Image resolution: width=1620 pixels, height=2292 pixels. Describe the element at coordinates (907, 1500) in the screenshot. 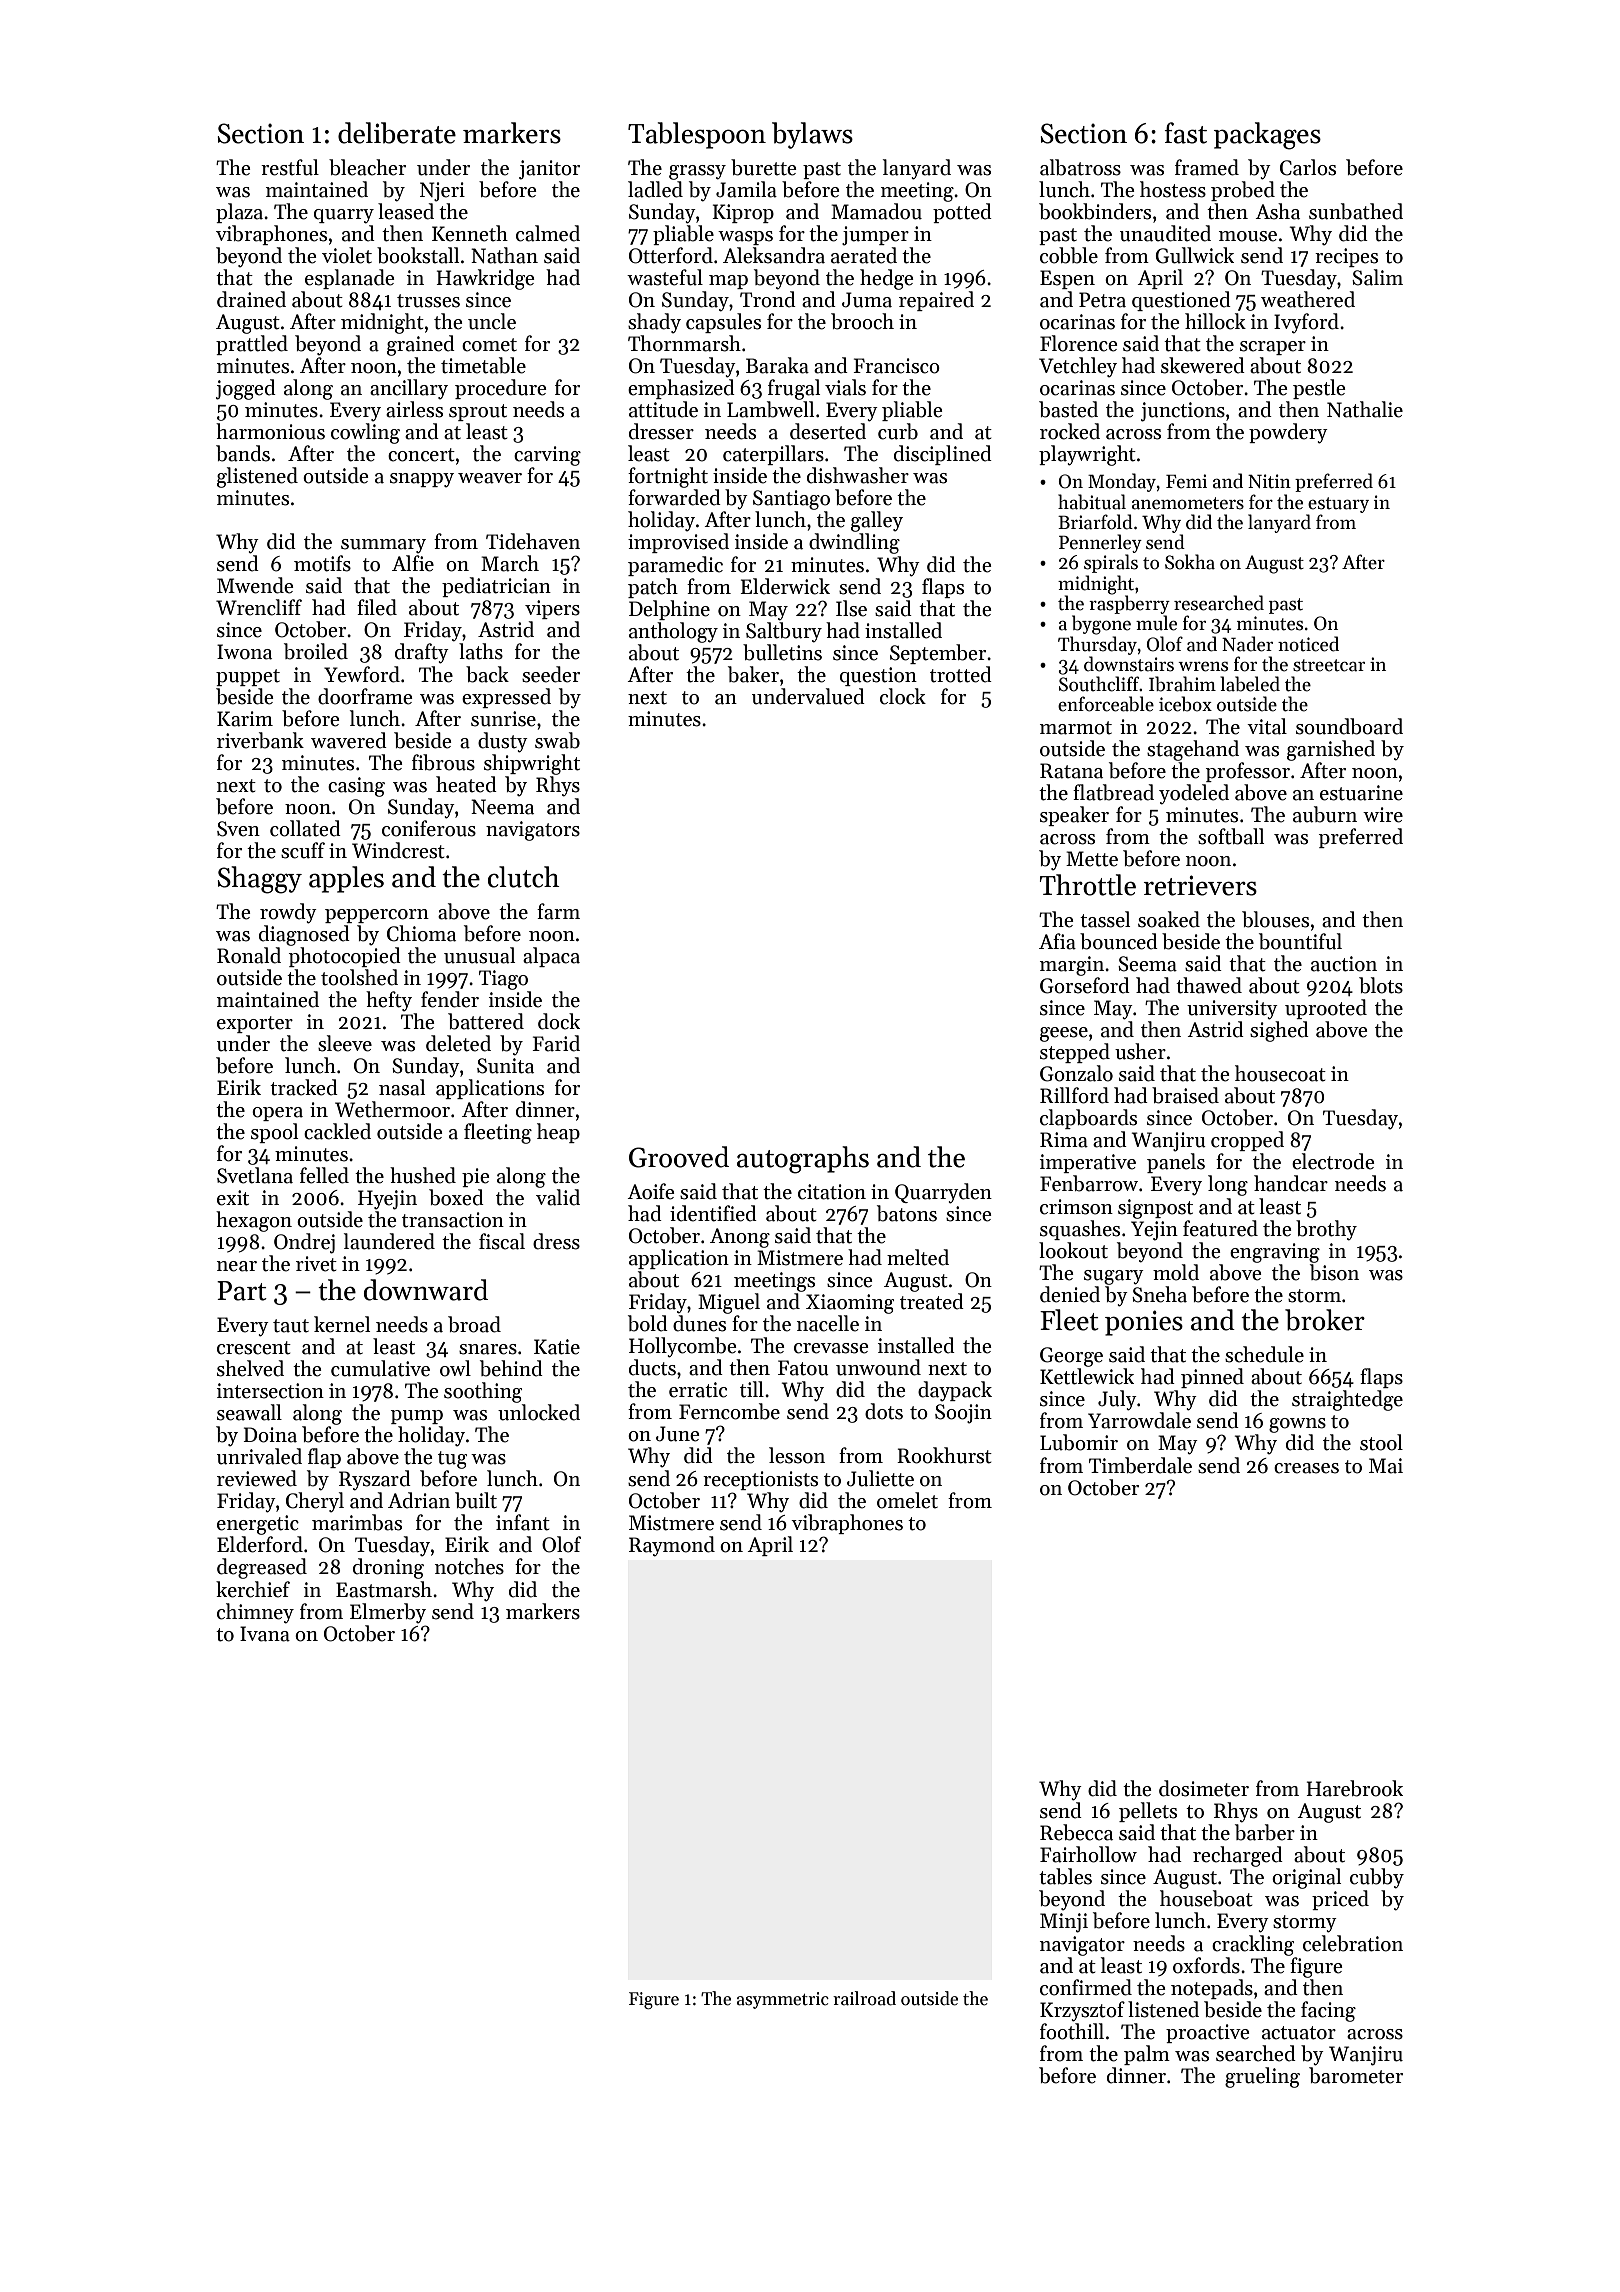

I see `omelet` at that location.
